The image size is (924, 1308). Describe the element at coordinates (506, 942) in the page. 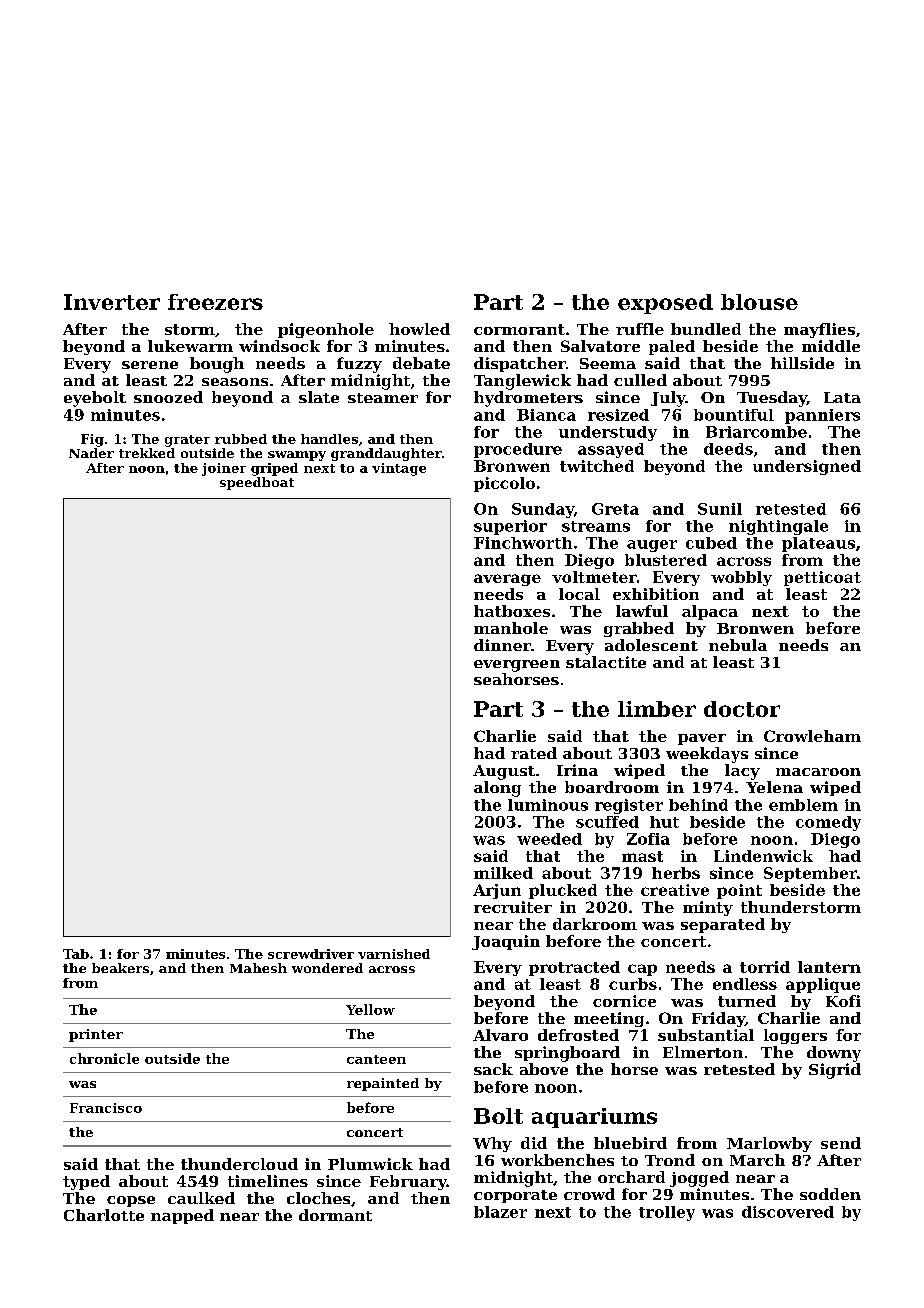

I see `Joaquin` at that location.
